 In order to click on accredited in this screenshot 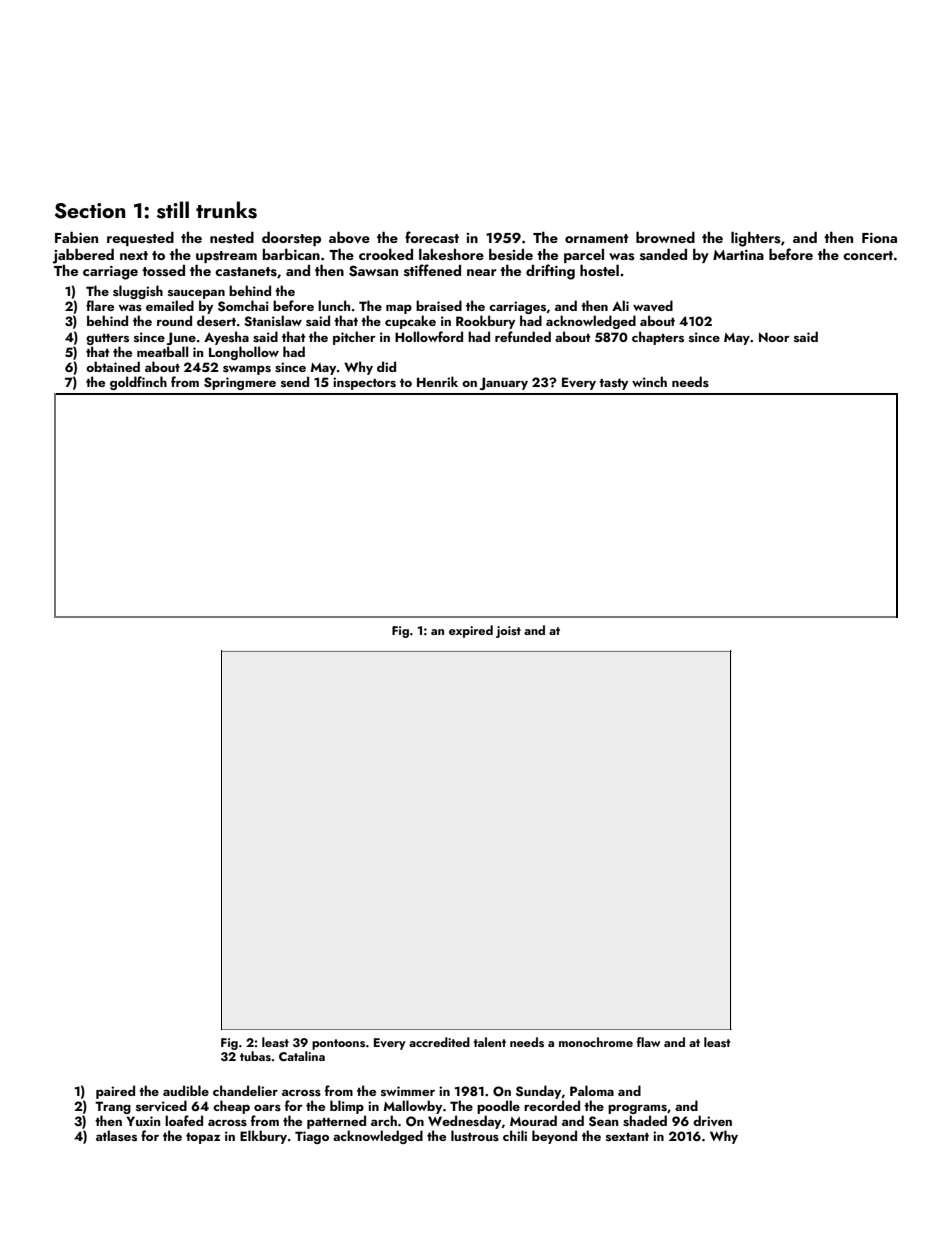, I will do `click(439, 1042)`.
